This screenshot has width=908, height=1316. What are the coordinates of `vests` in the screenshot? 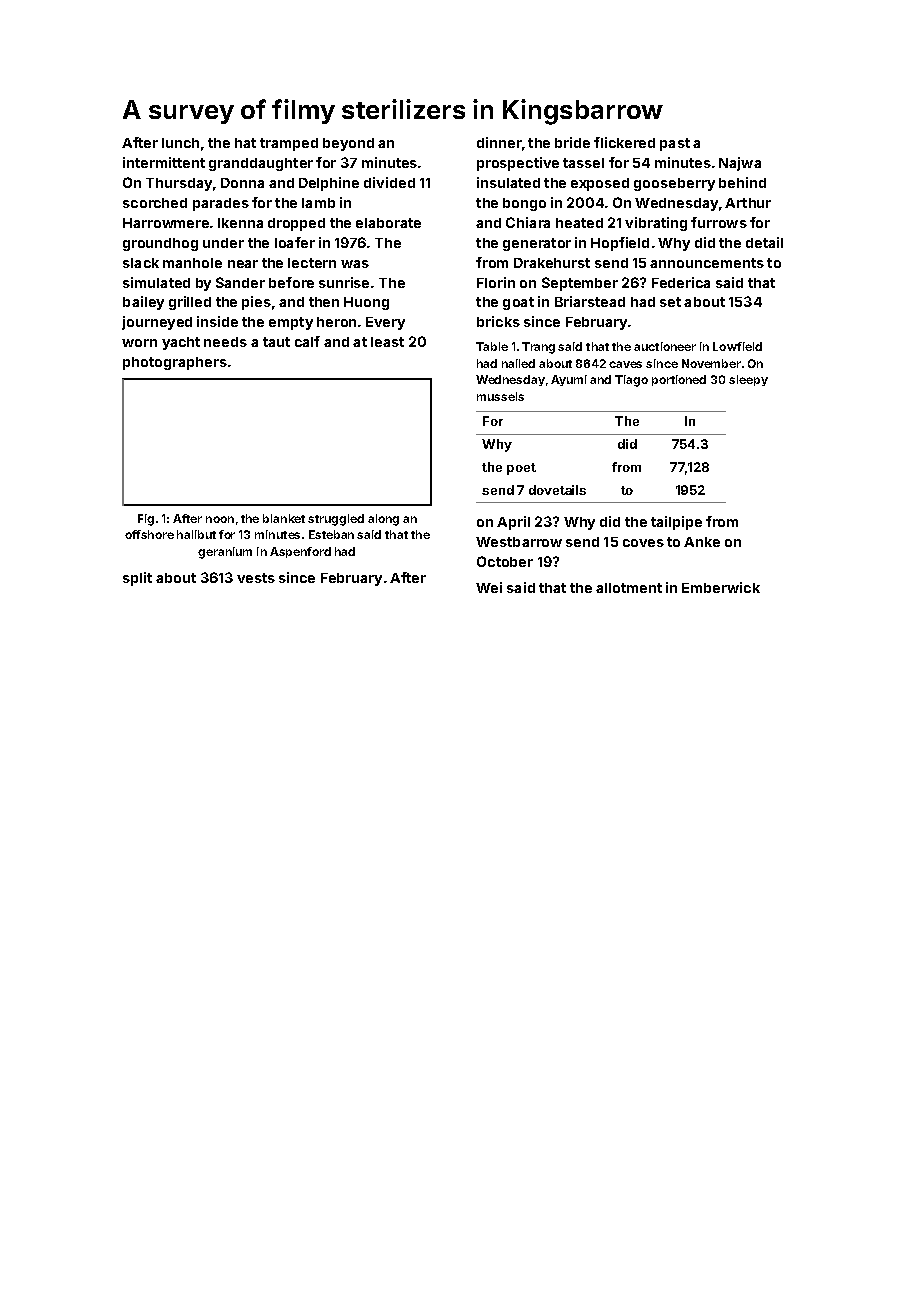 It's located at (256, 578).
